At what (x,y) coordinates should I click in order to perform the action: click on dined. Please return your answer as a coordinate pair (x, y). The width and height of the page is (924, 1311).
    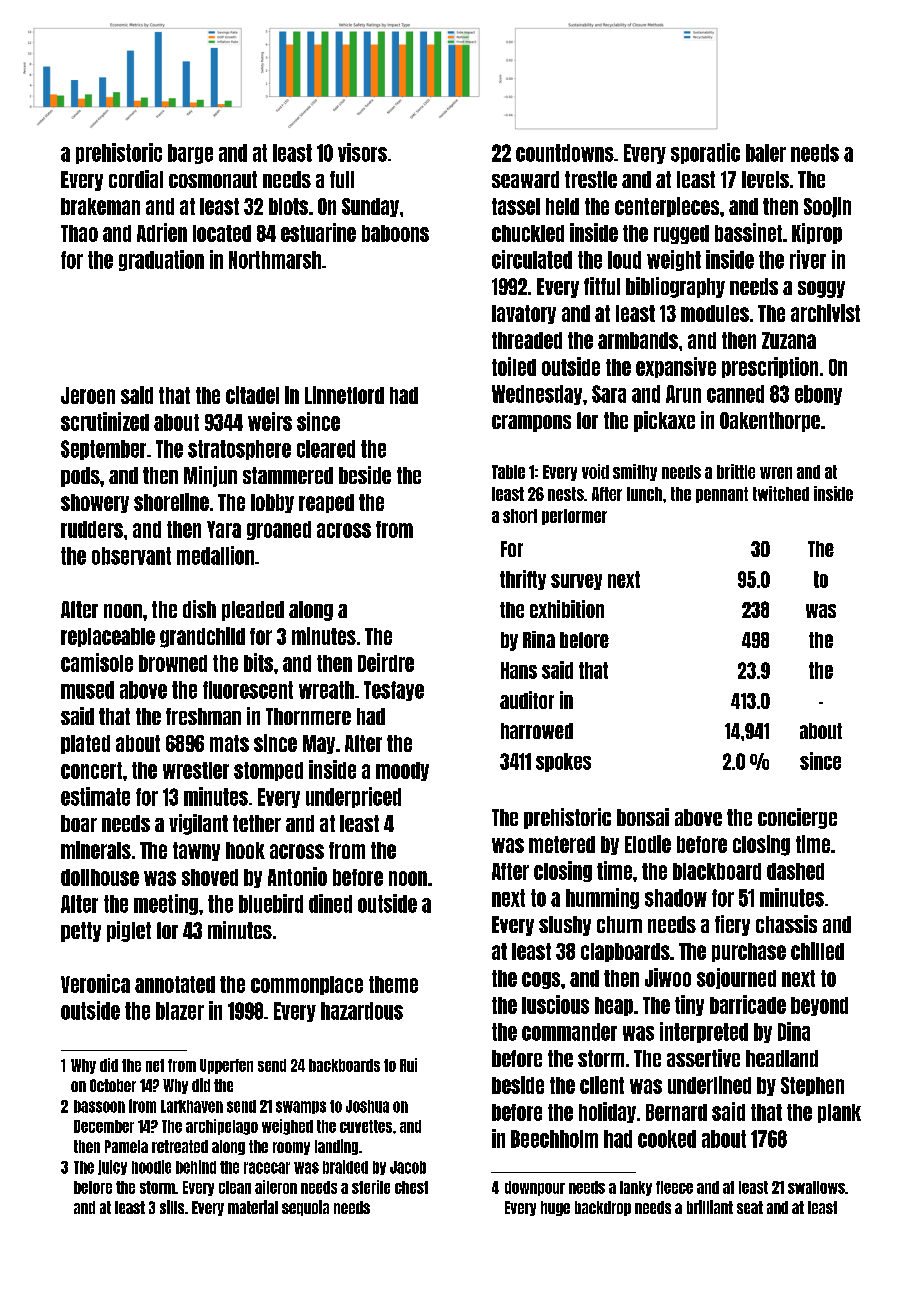
    Looking at the image, I should click on (330, 903).
